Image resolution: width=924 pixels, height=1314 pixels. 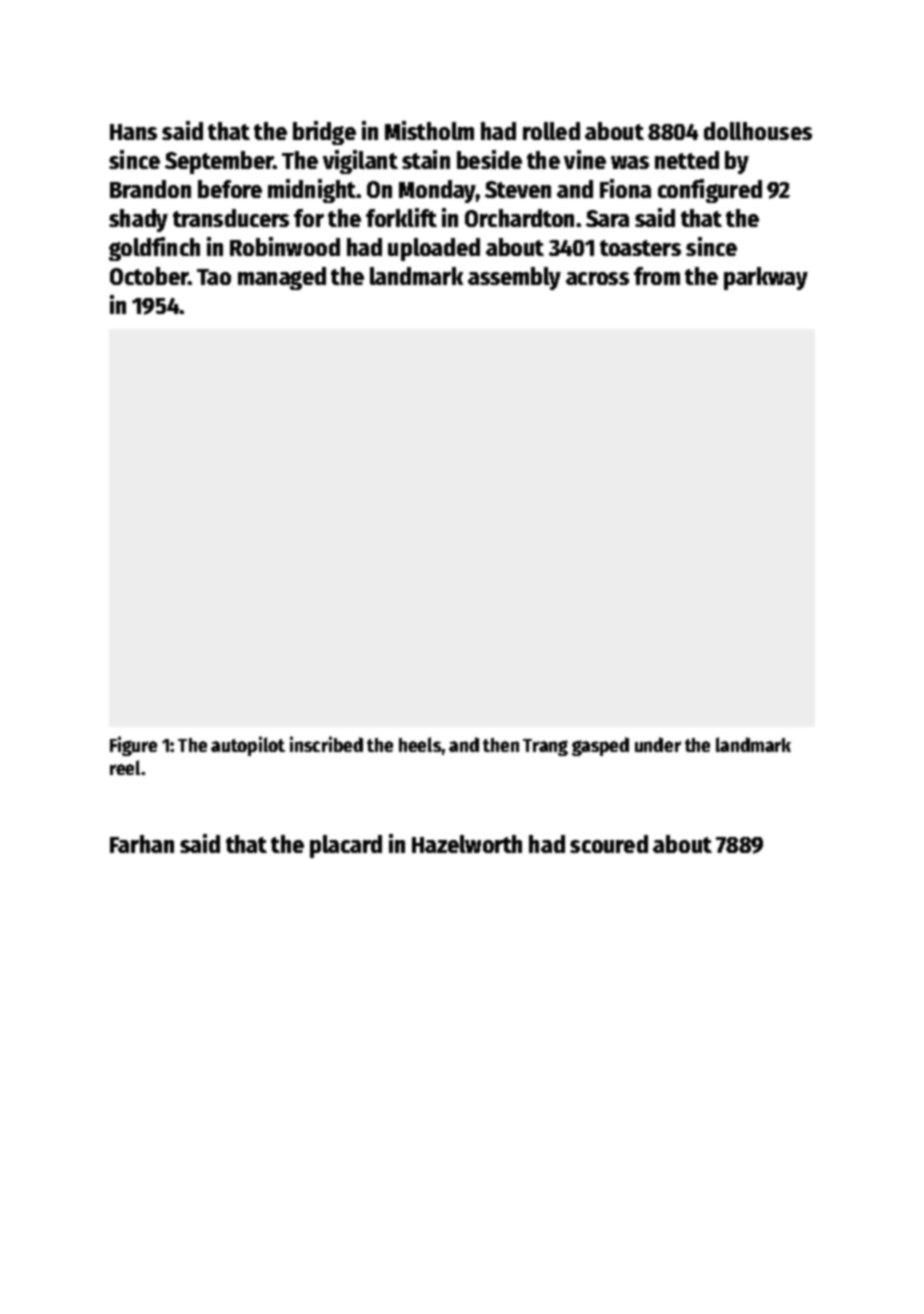 I want to click on Steven, so click(x=518, y=189).
